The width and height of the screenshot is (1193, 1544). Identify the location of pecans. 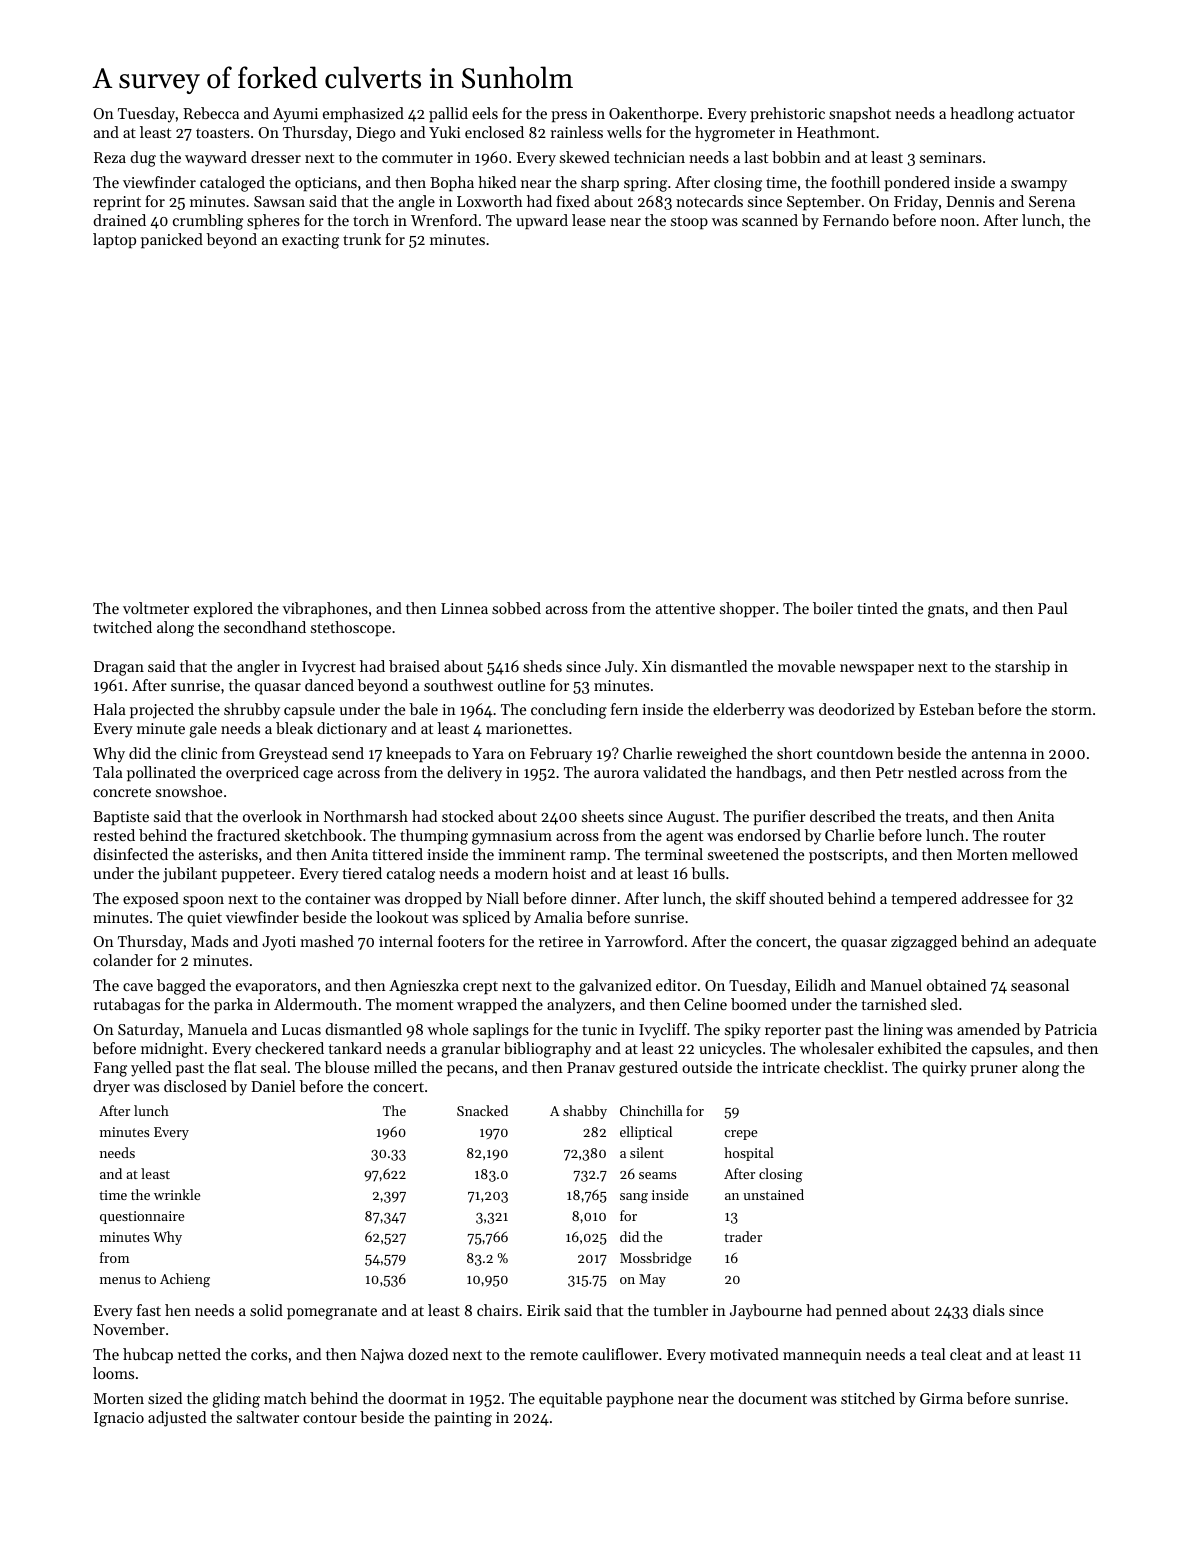
(470, 1071).
